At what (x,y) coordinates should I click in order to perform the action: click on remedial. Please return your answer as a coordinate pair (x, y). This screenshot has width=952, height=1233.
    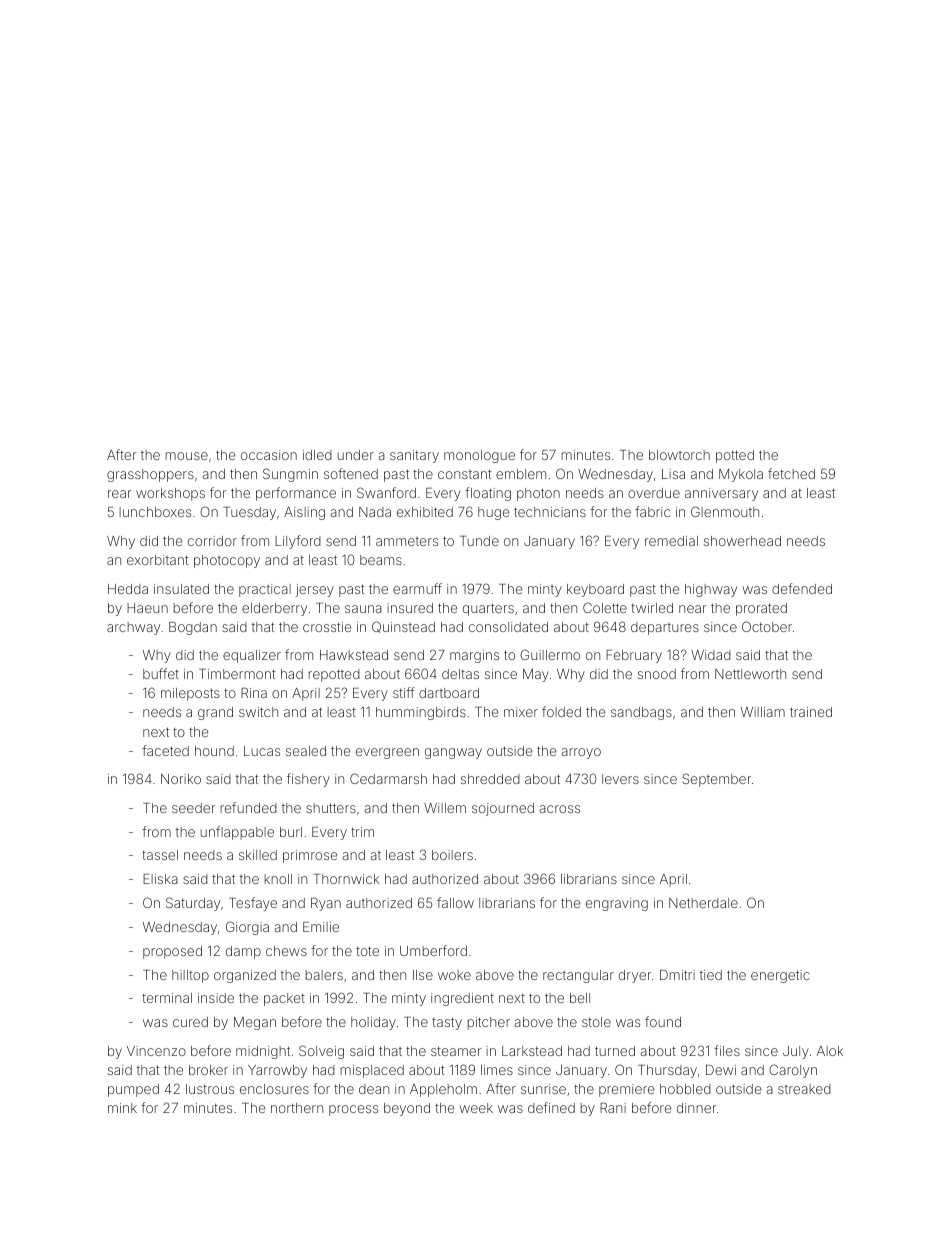
    Looking at the image, I should click on (671, 541).
